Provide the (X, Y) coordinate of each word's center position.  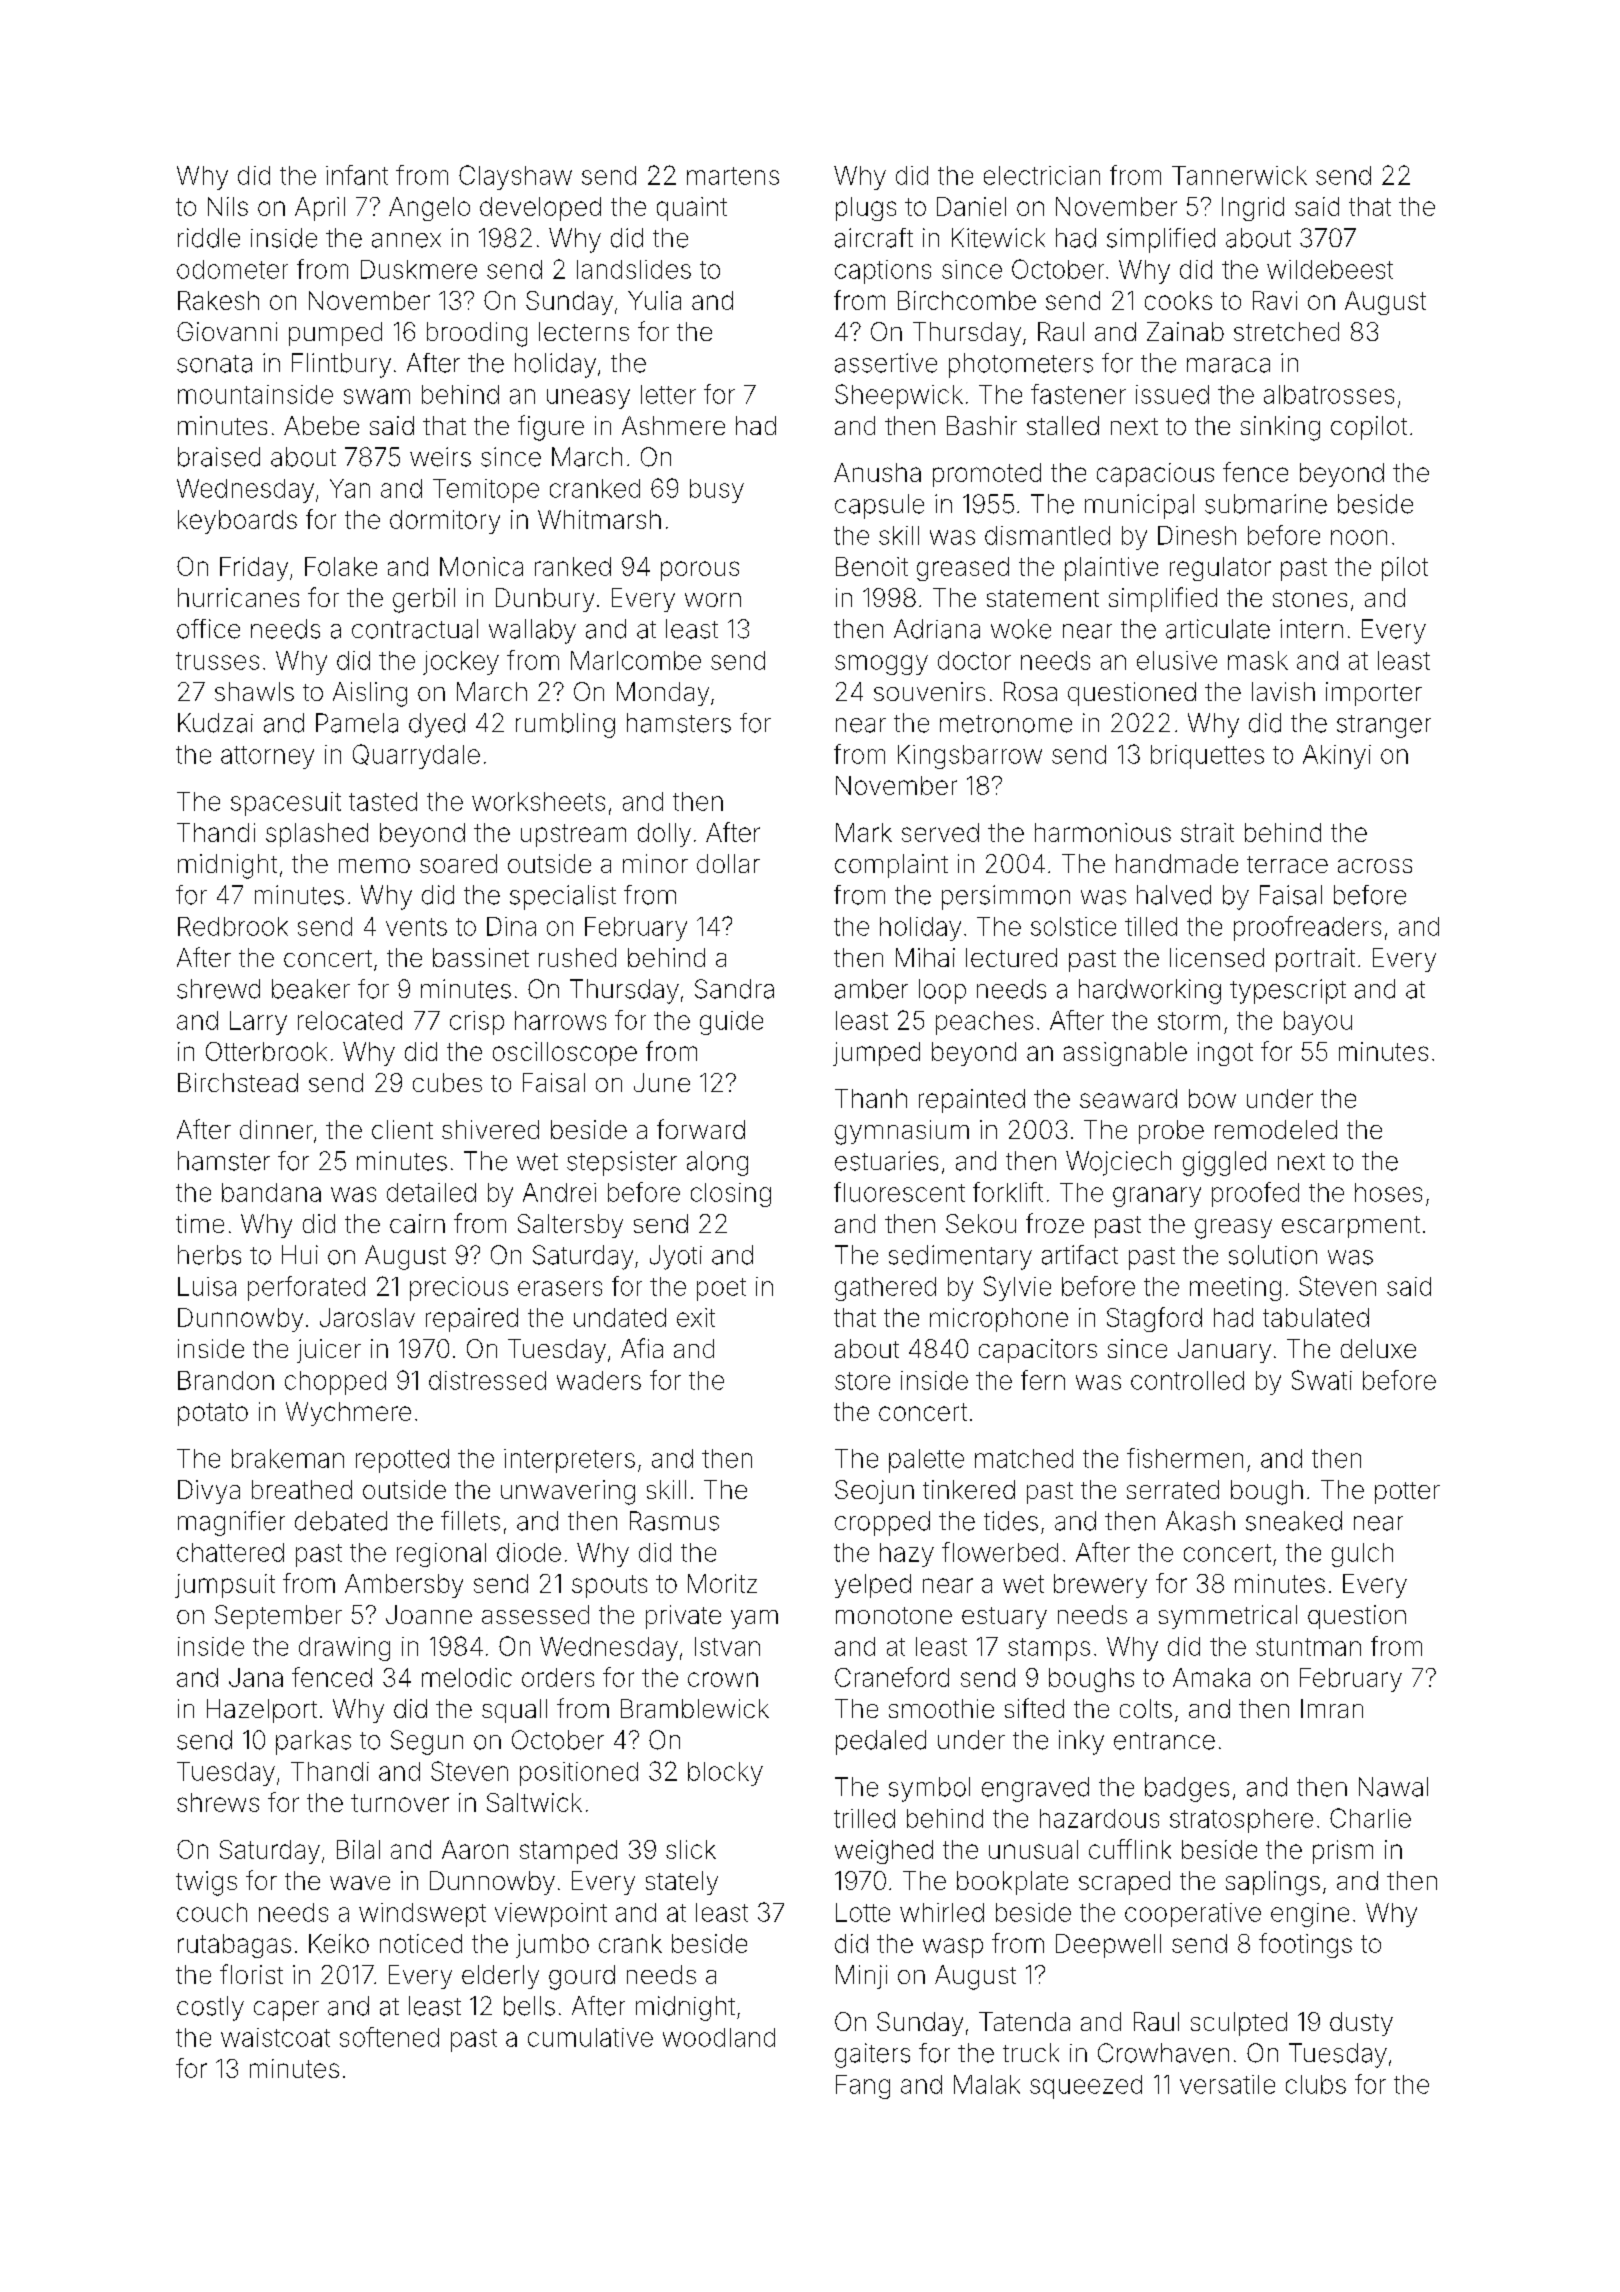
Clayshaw (515, 177)
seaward (1128, 1098)
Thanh (871, 1098)
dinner (276, 1129)
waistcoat (275, 2037)
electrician (1042, 175)
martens (733, 176)
